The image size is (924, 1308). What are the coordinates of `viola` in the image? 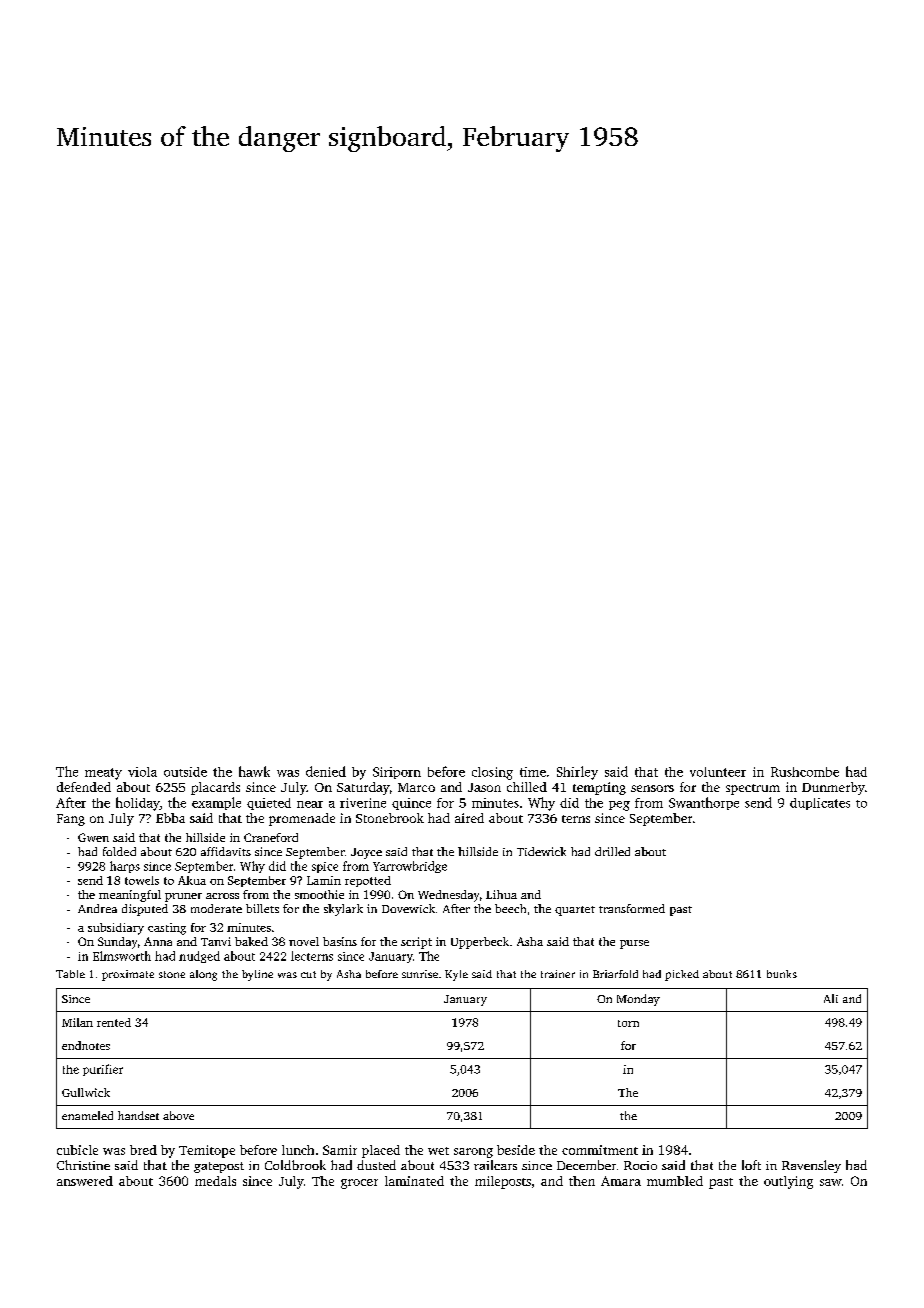 It's located at (142, 772).
